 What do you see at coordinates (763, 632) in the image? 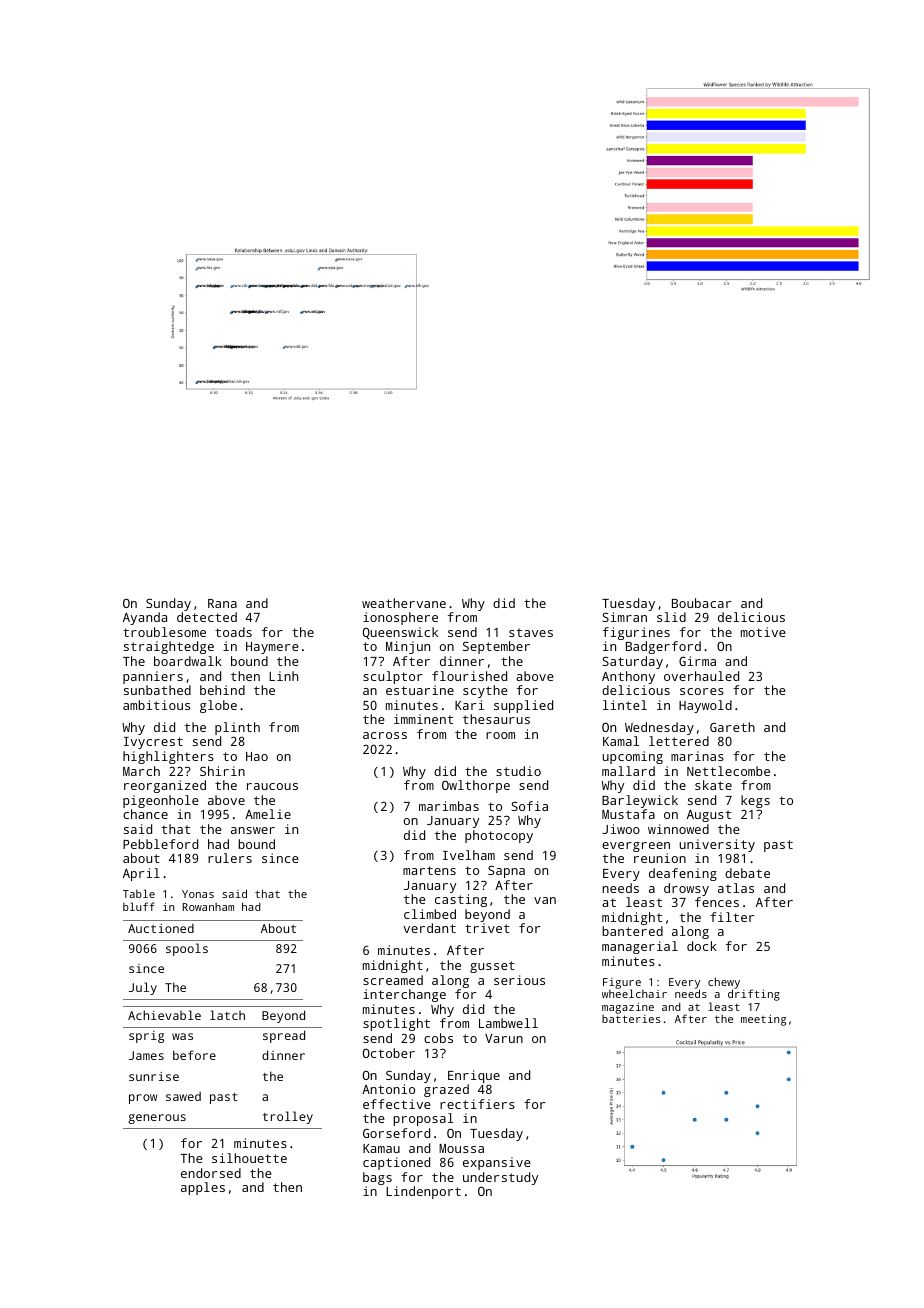
I see `motive` at bounding box center [763, 632].
